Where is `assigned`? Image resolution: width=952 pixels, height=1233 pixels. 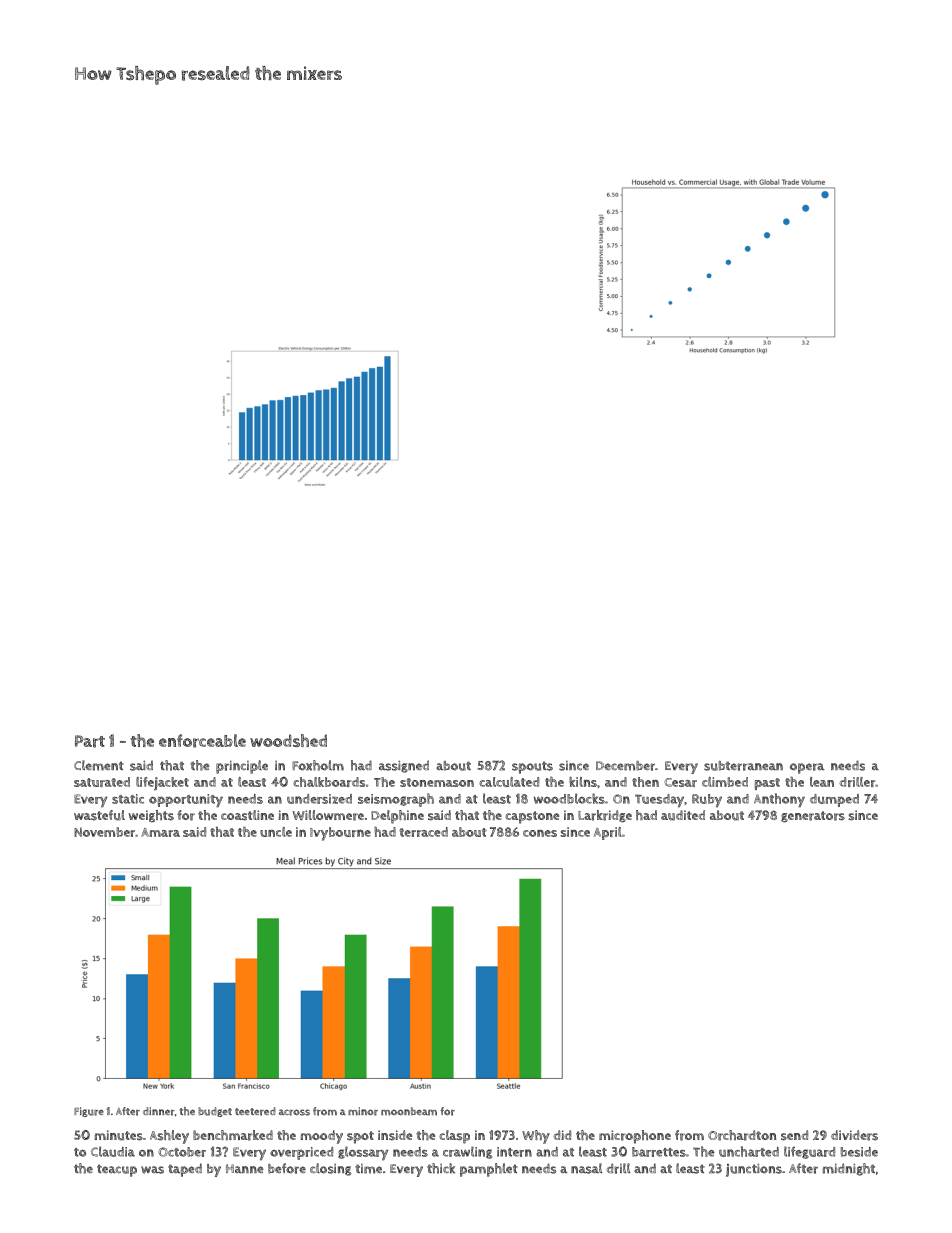 assigned is located at coordinates (404, 766).
